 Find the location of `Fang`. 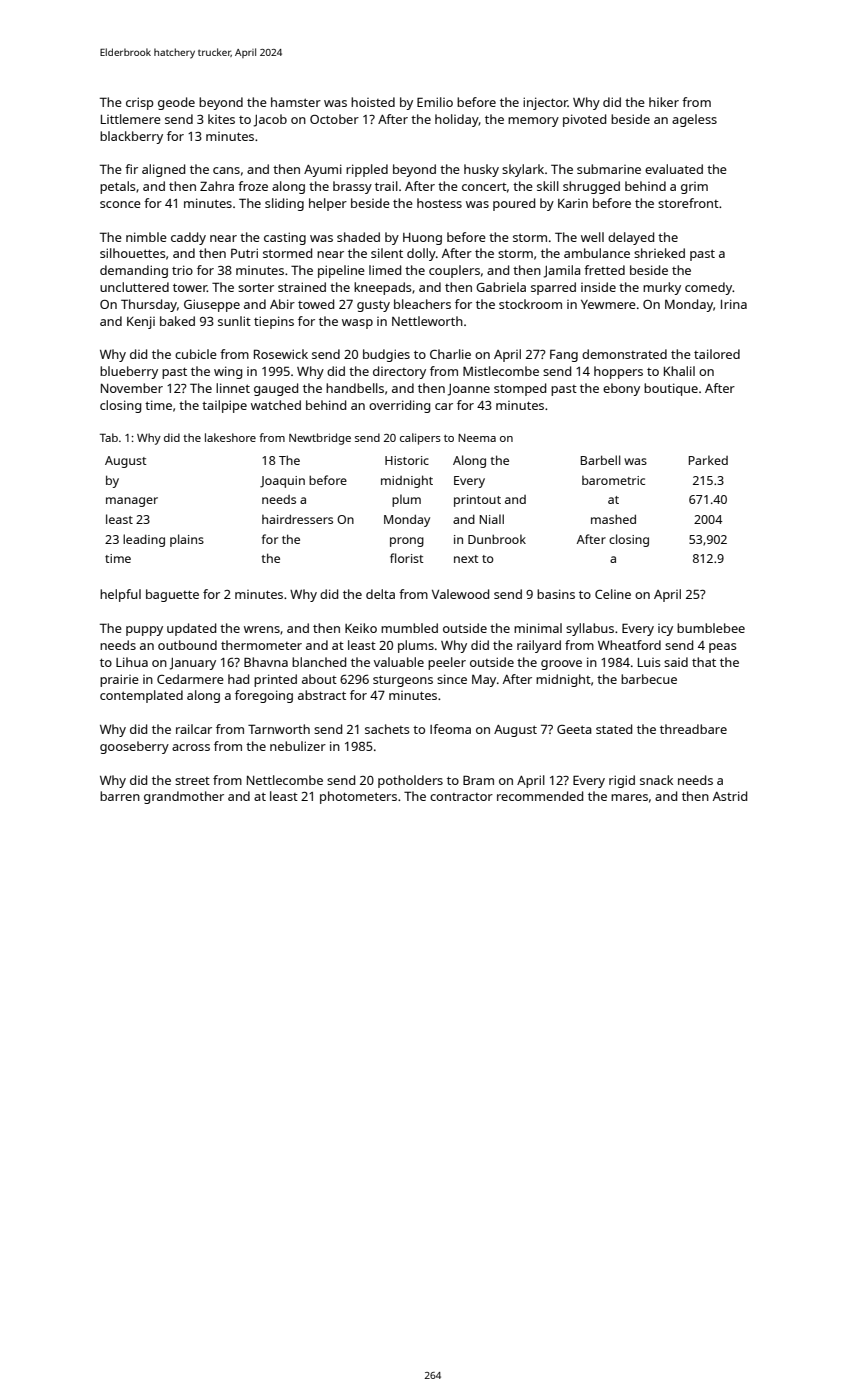

Fang is located at coordinates (564, 355).
